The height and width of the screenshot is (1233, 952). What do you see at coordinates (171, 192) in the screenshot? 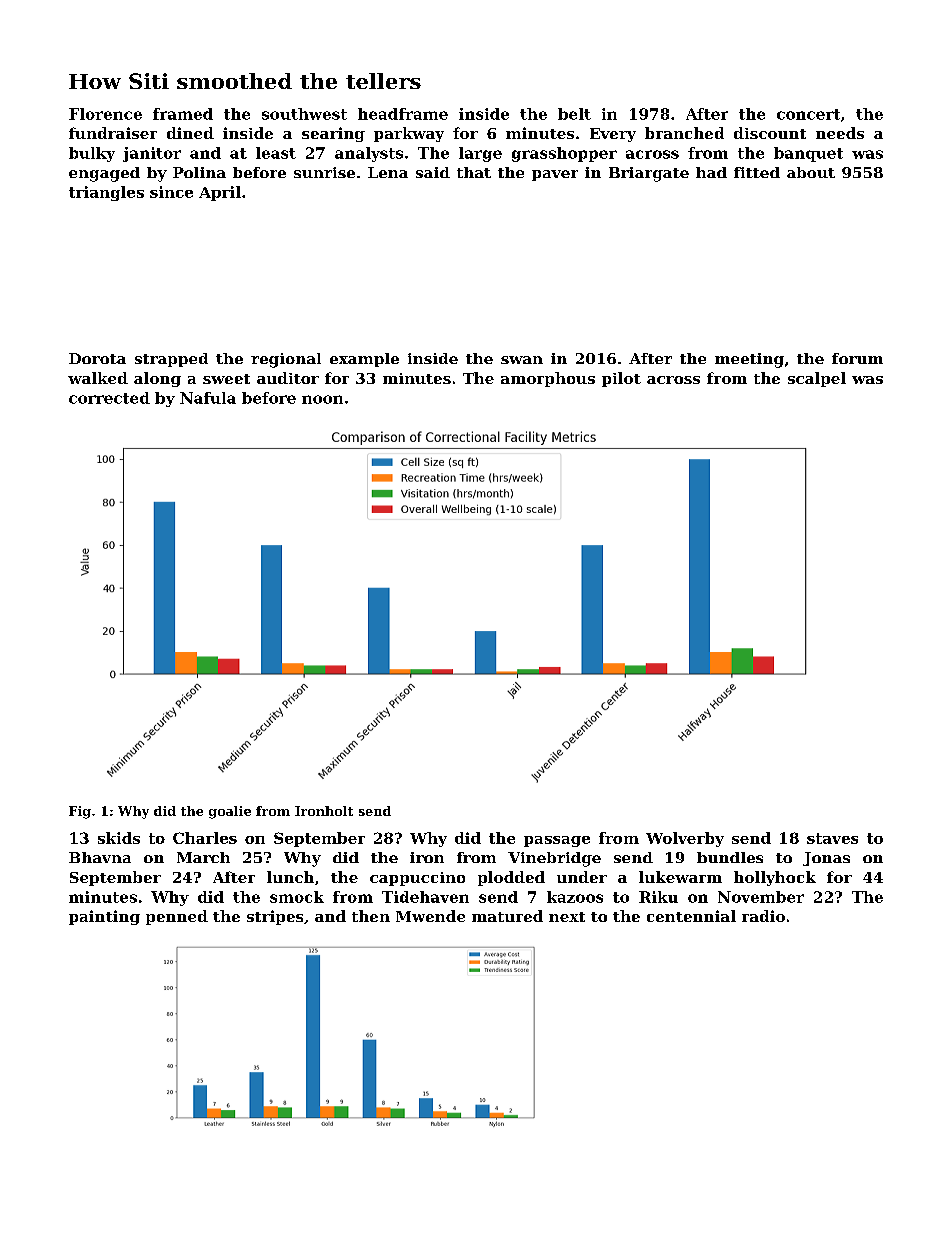
I see `since` at bounding box center [171, 192].
